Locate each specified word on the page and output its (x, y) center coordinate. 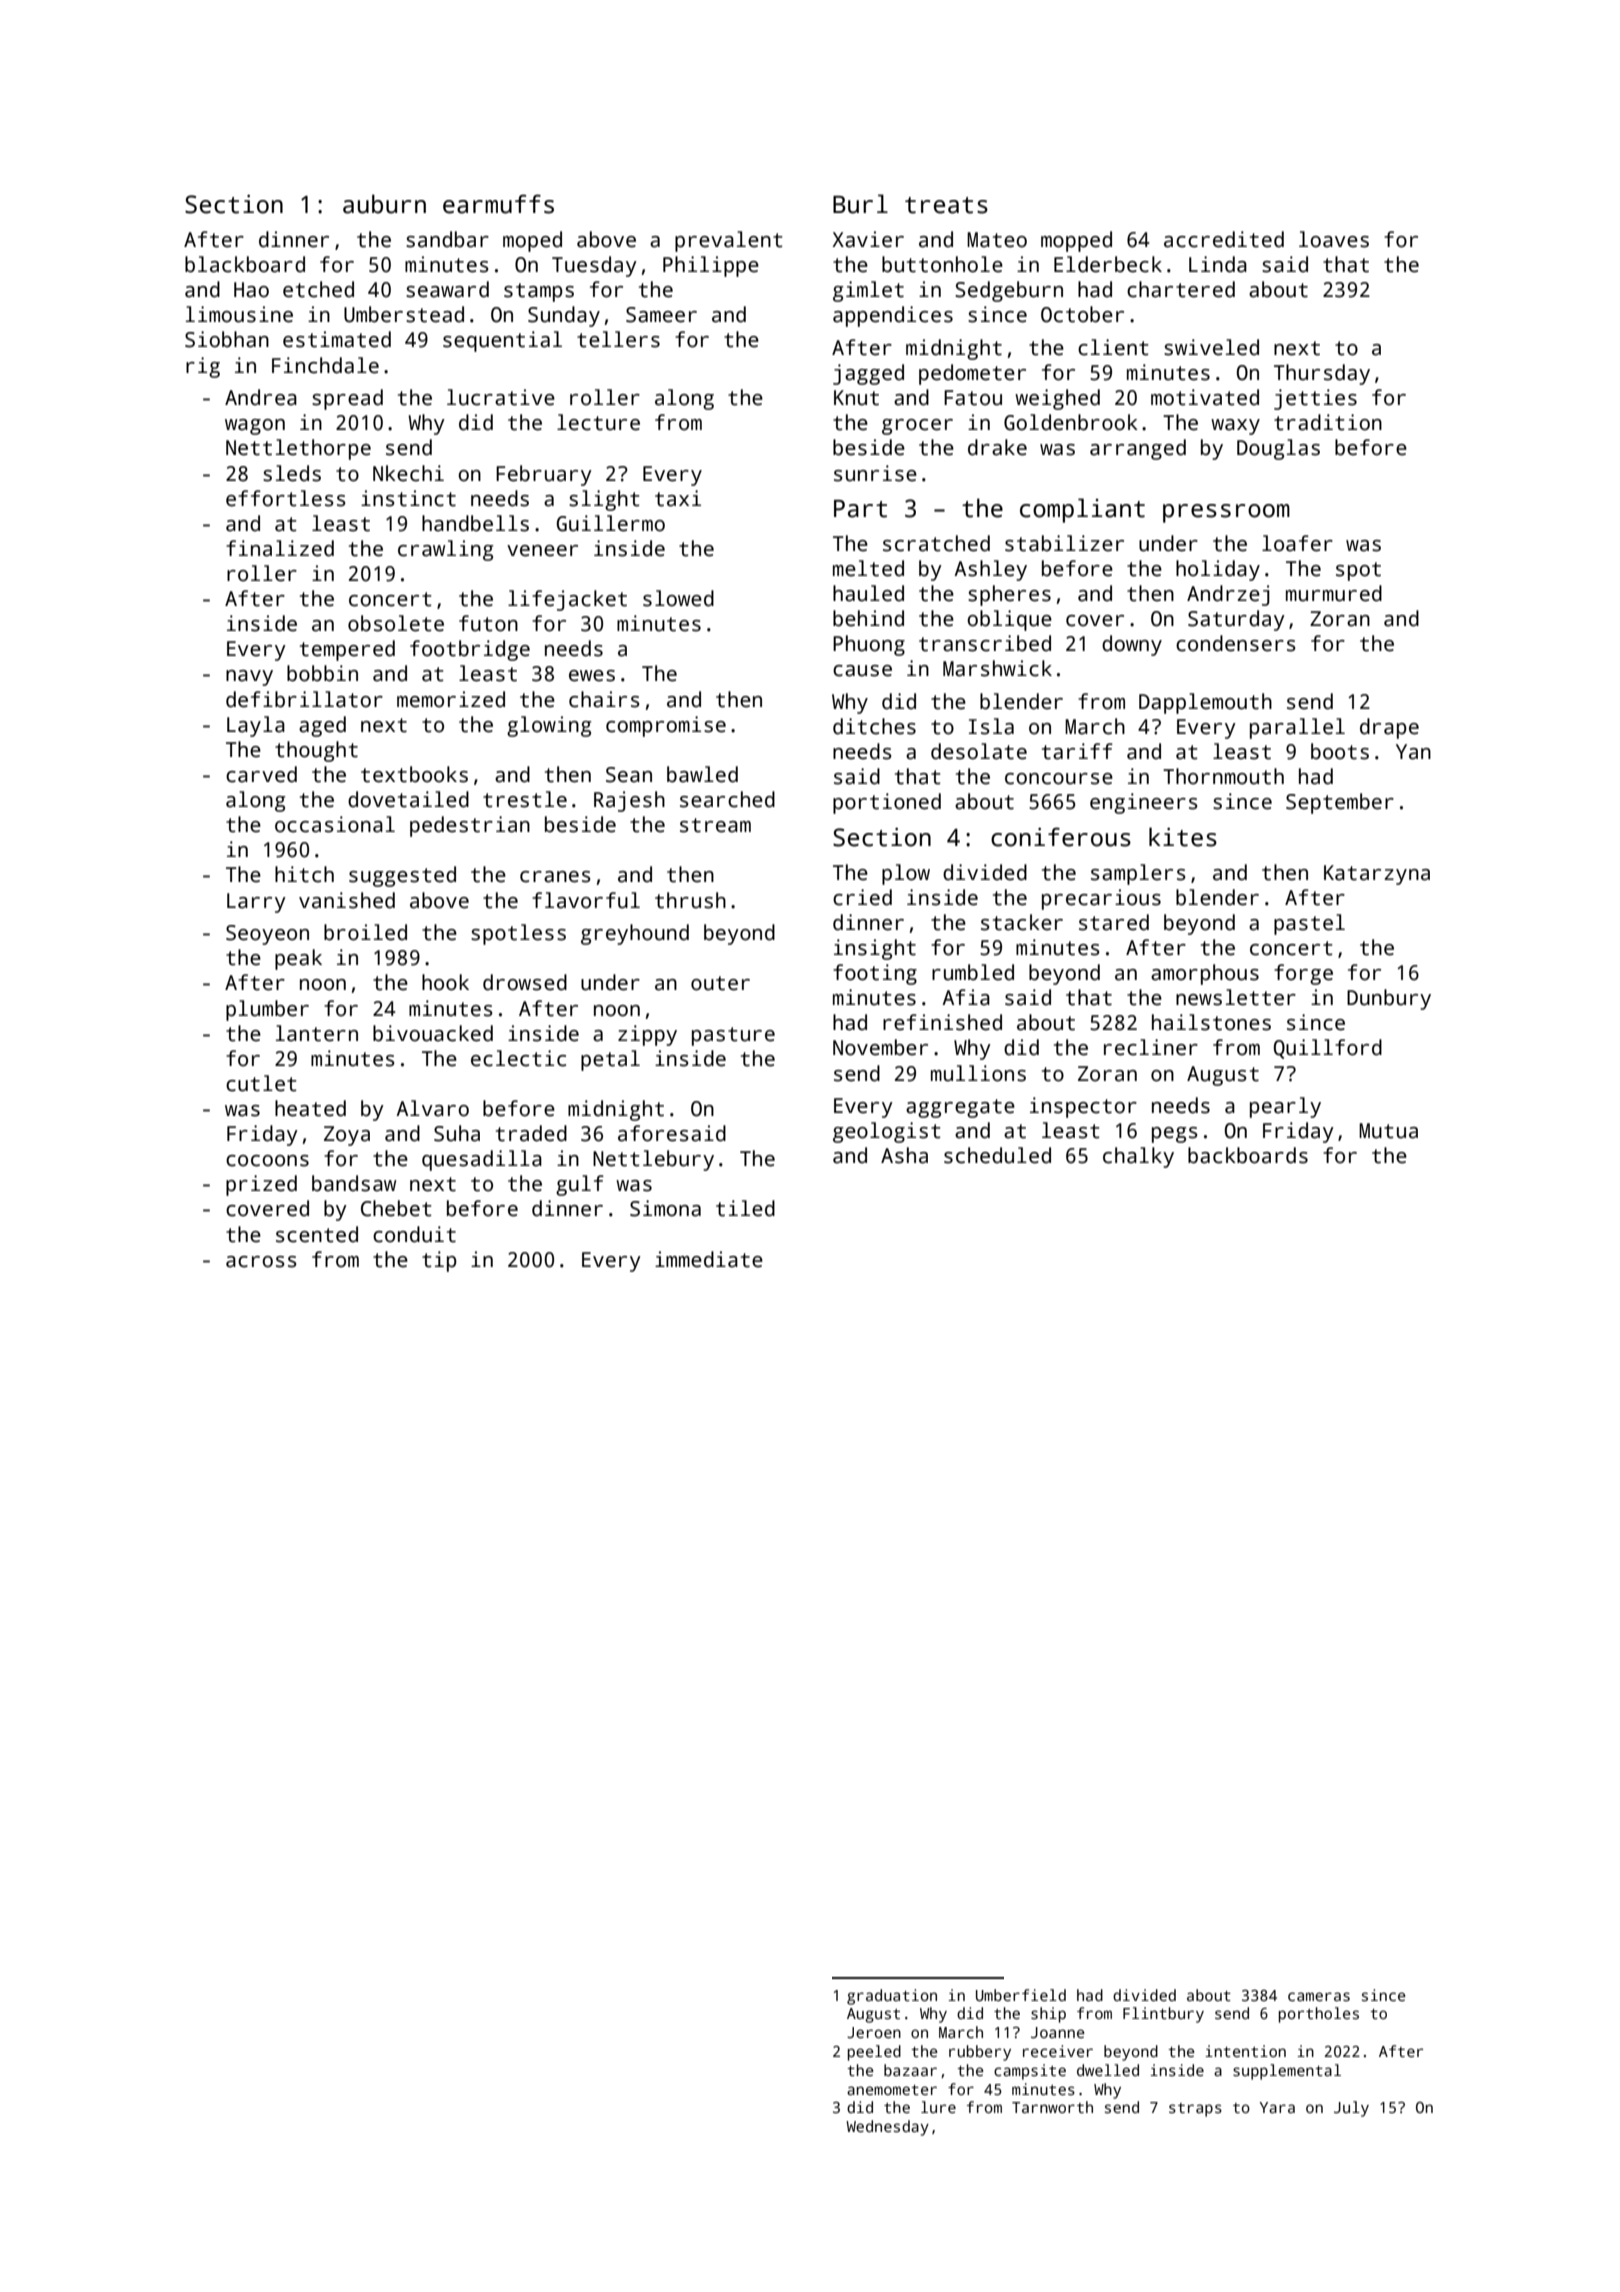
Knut (856, 398)
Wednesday (887, 2128)
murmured (1334, 593)
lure (938, 2107)
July (1351, 2109)
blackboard (245, 264)
